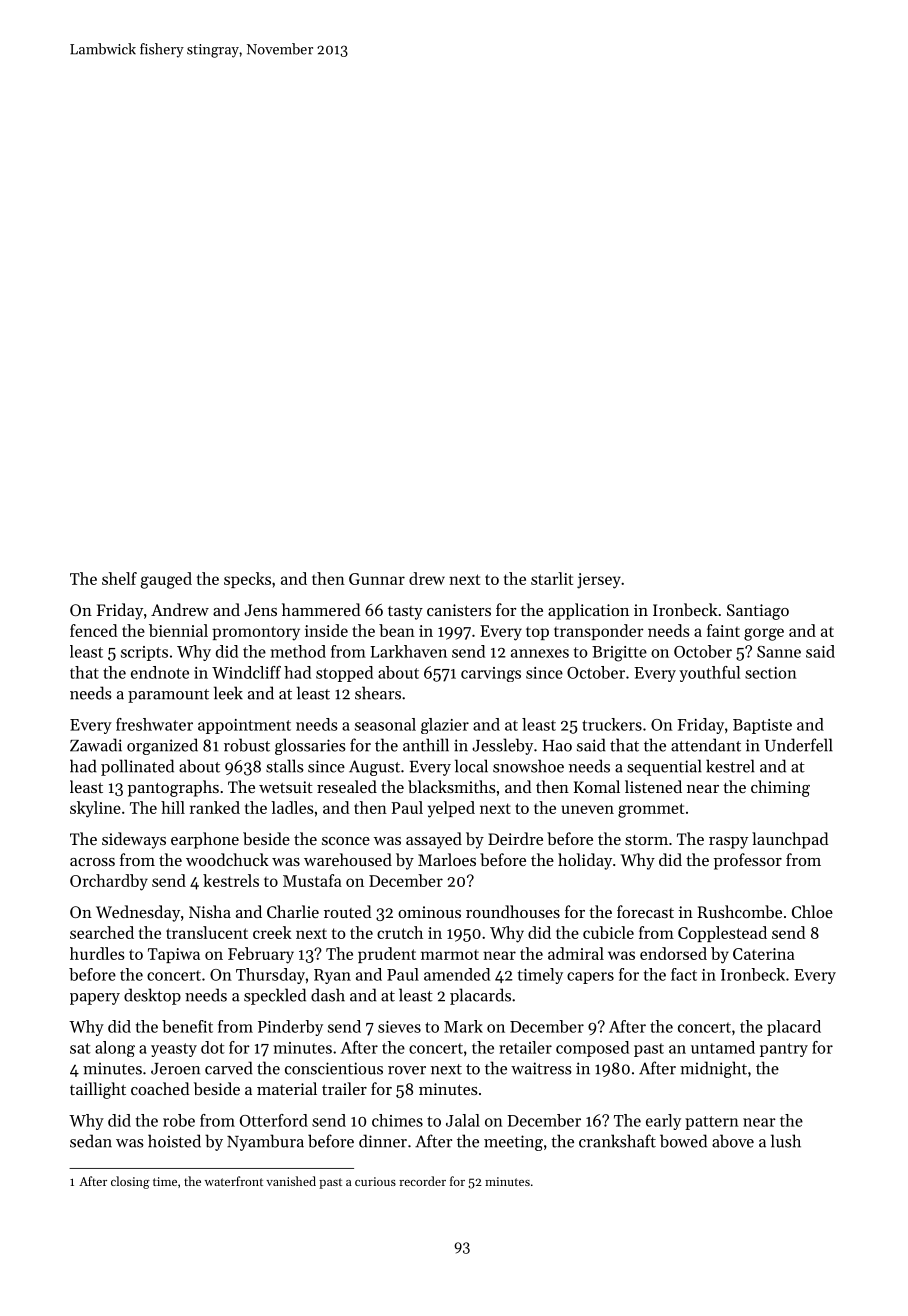 This page has width=908, height=1316. I want to click on jersey, so click(599, 581).
